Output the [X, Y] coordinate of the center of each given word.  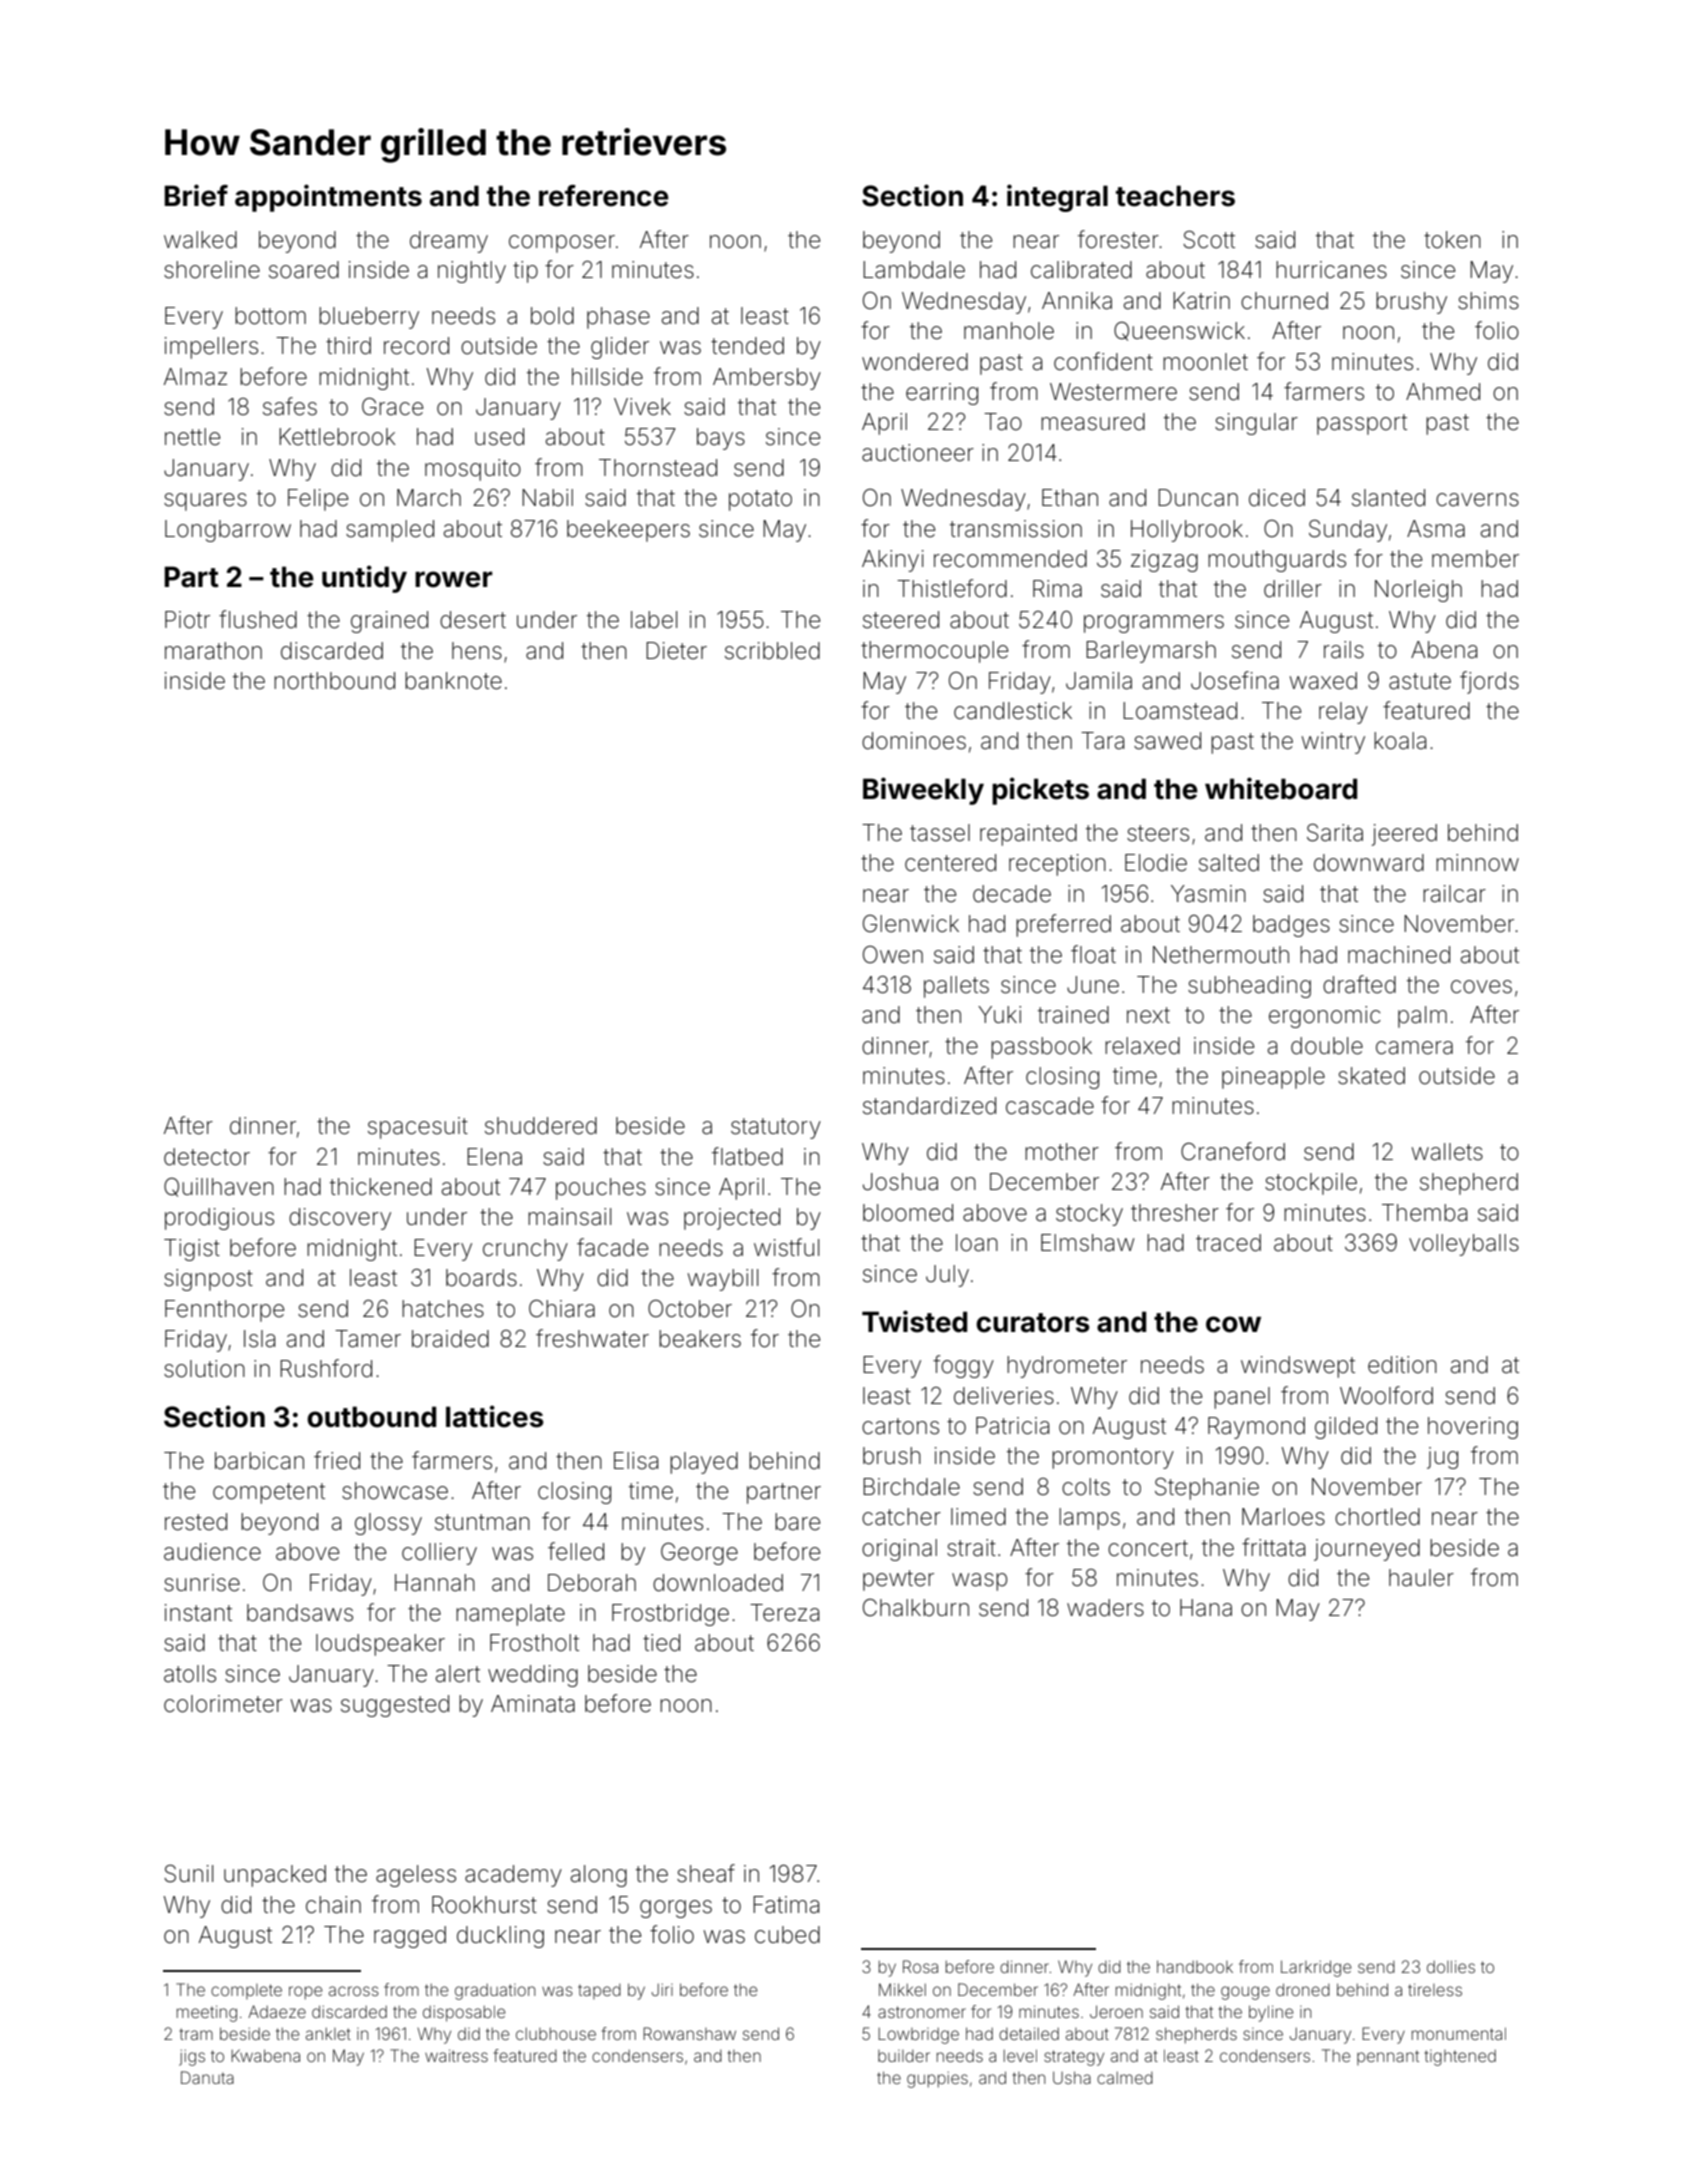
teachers [1175, 196]
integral [1057, 198]
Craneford [1233, 1151]
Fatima [786, 1905]
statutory [776, 1128]
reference [604, 196]
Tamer [368, 1339]
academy [513, 1876]
